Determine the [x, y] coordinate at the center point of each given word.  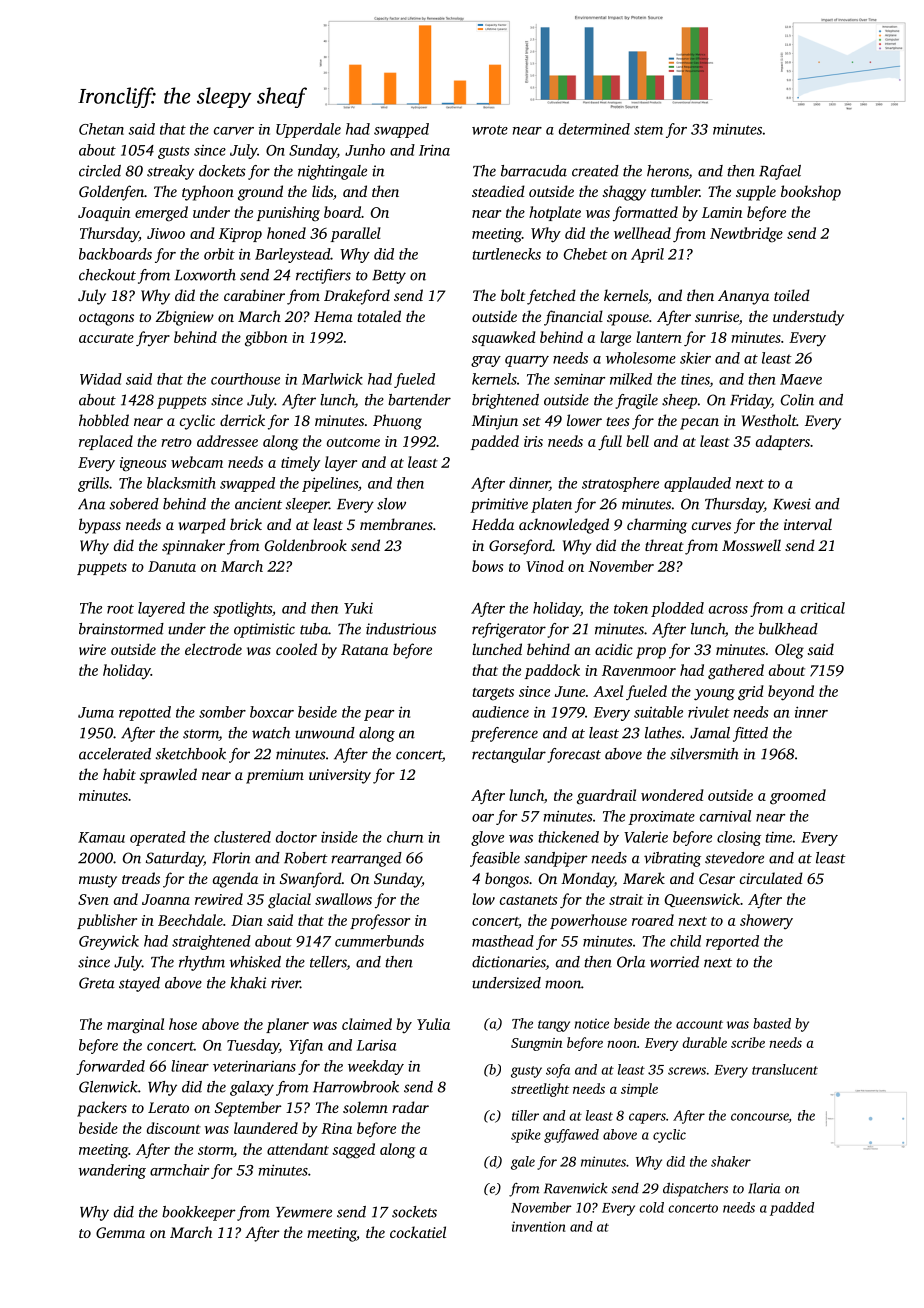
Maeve [801, 379]
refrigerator [509, 630]
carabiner [254, 295]
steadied [498, 191]
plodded [677, 609]
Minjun [495, 422]
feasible [495, 859]
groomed [798, 797]
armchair [179, 1170]
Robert [306, 858]
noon [622, 1044]
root [120, 609]
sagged [353, 1151]
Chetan [101, 129]
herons [668, 172]
